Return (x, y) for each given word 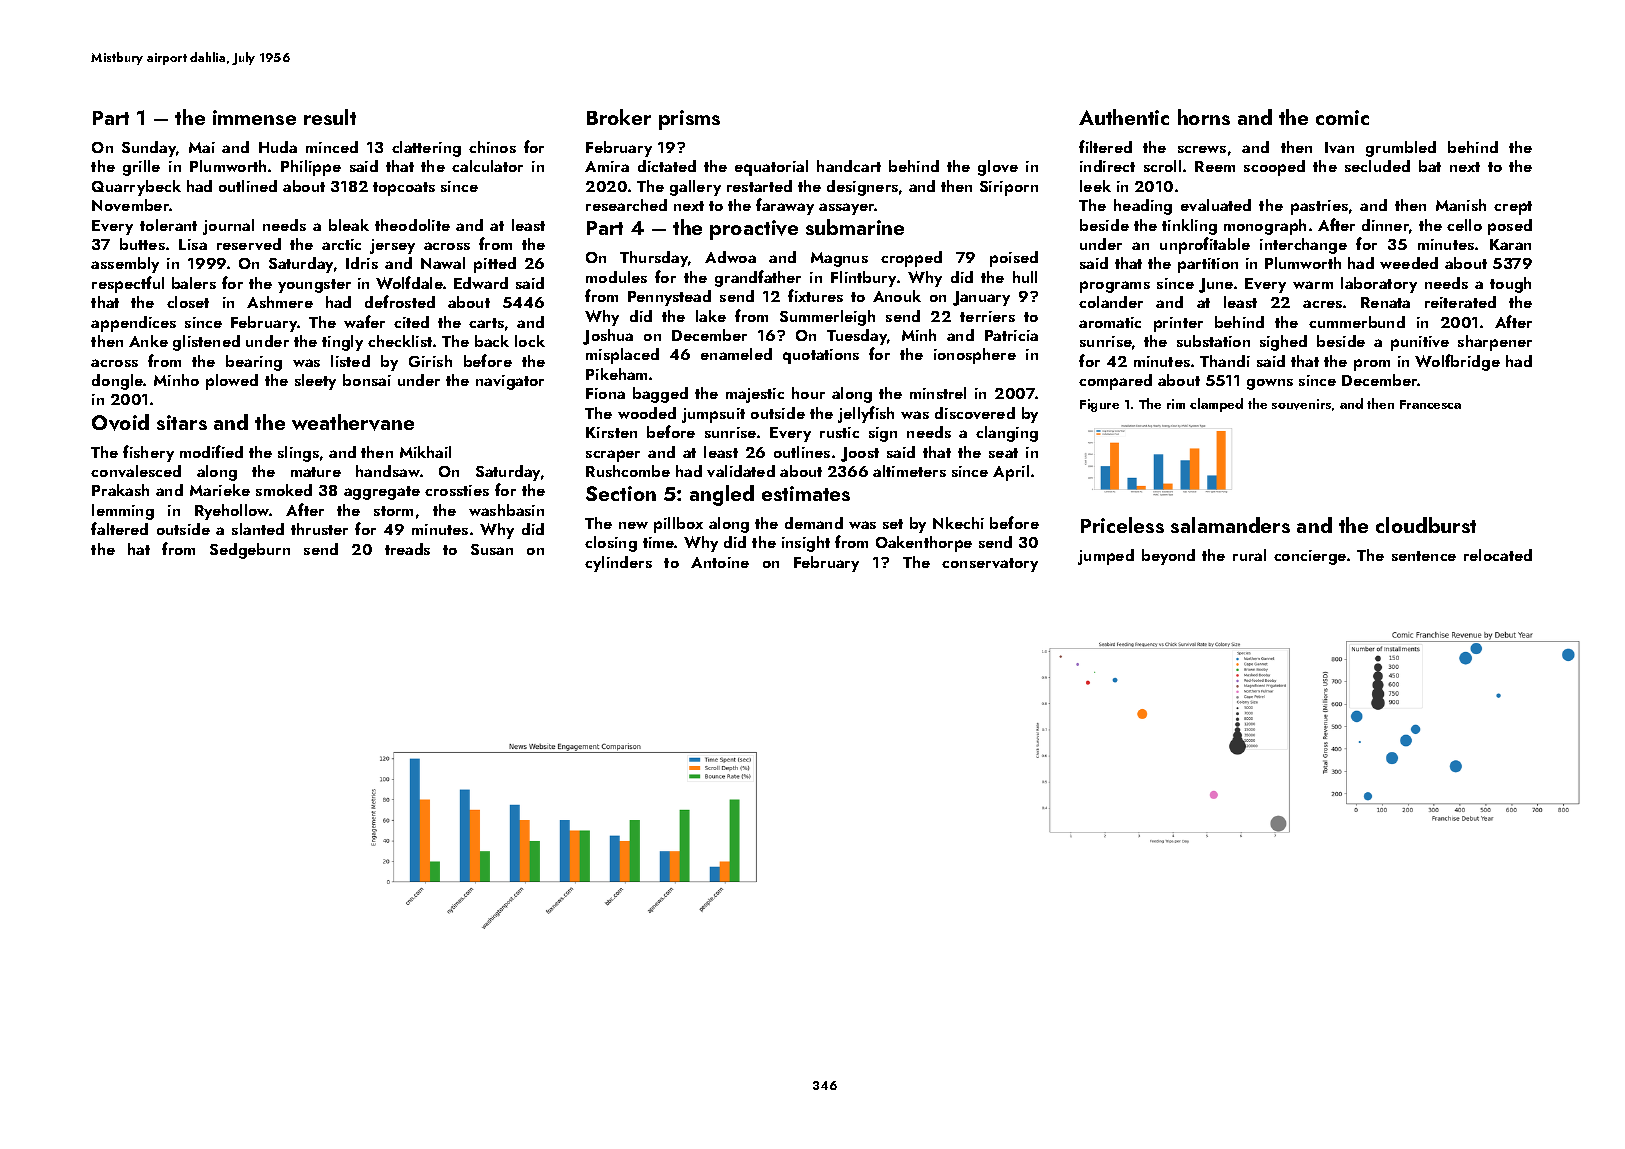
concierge (1310, 557)
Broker (619, 117)
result (330, 117)
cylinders (618, 564)
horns (1204, 117)
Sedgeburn (250, 551)
